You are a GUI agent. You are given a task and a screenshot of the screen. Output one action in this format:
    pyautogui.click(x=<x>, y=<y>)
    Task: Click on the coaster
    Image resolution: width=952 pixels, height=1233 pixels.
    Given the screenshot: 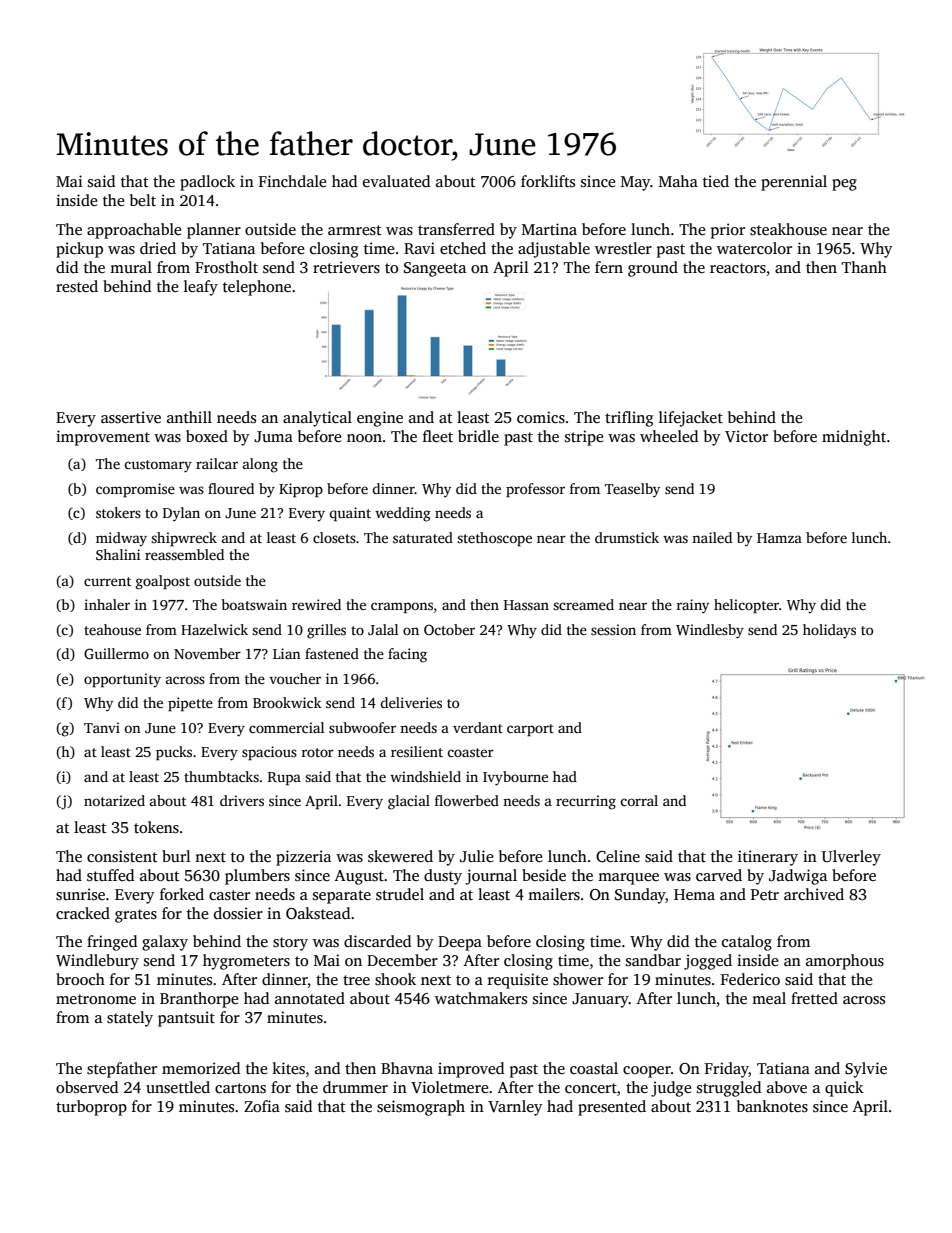 What is the action you would take?
    pyautogui.click(x=470, y=752)
